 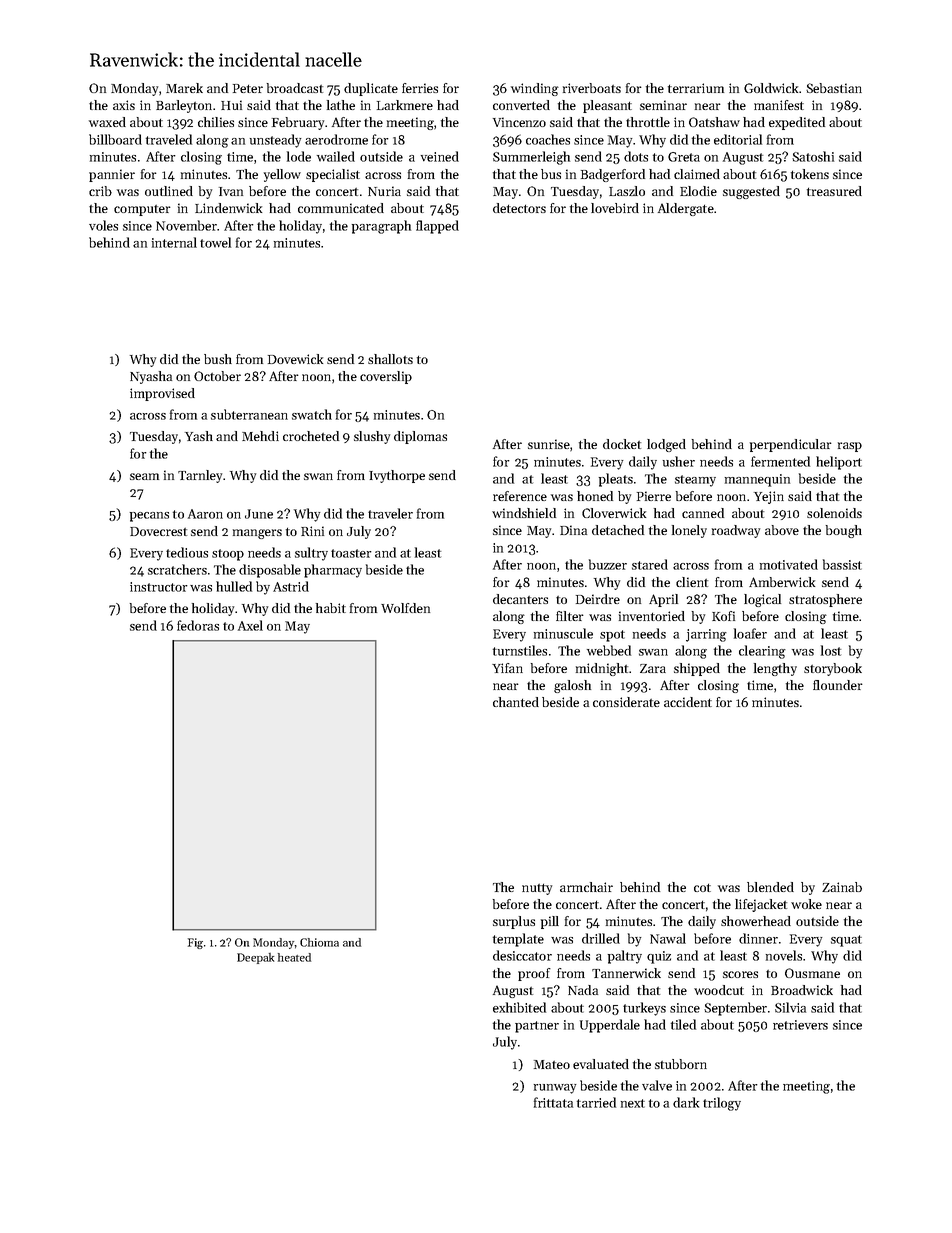 I want to click on suggested, so click(x=751, y=192).
